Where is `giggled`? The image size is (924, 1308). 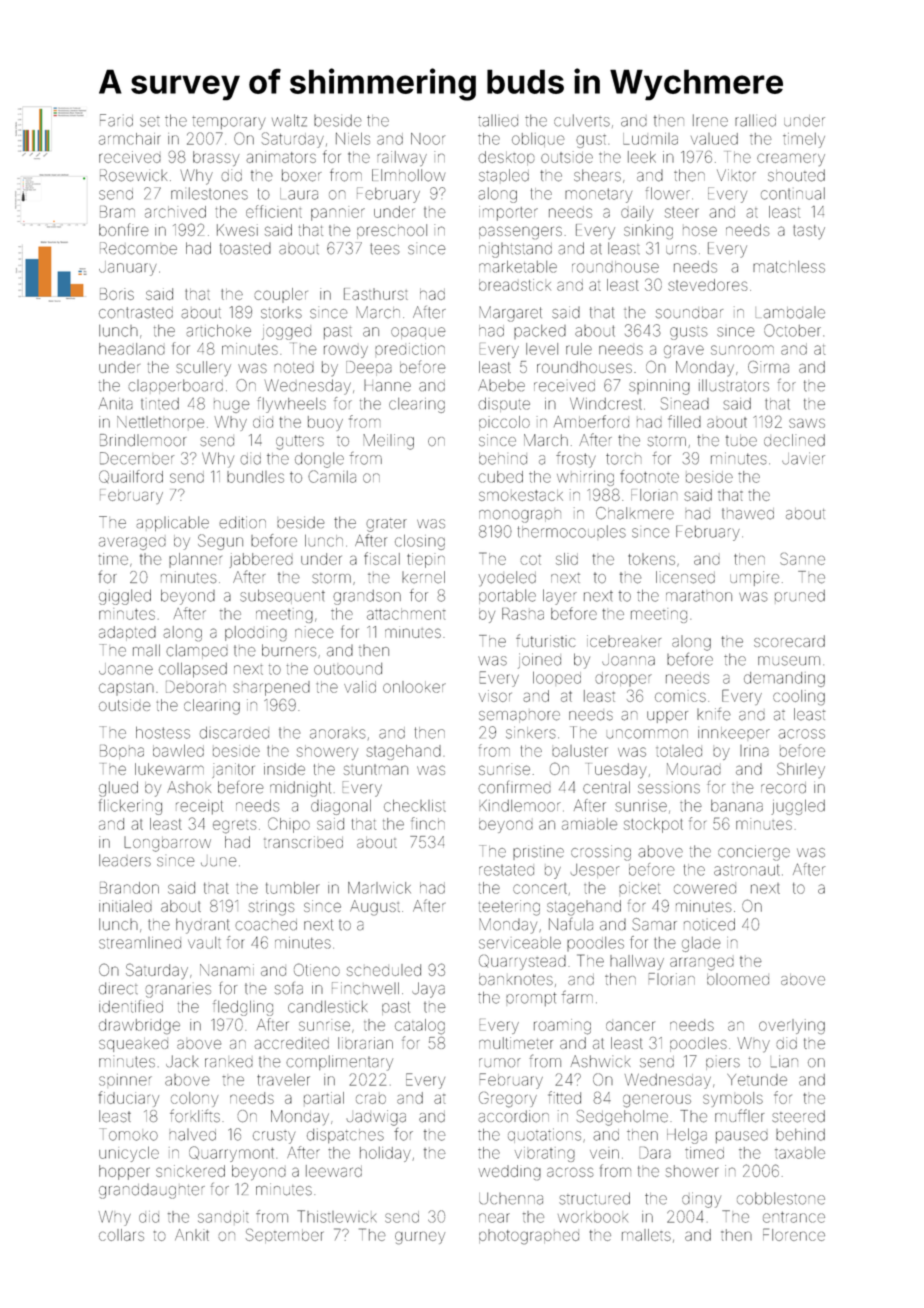 giggled is located at coordinates (125, 597).
